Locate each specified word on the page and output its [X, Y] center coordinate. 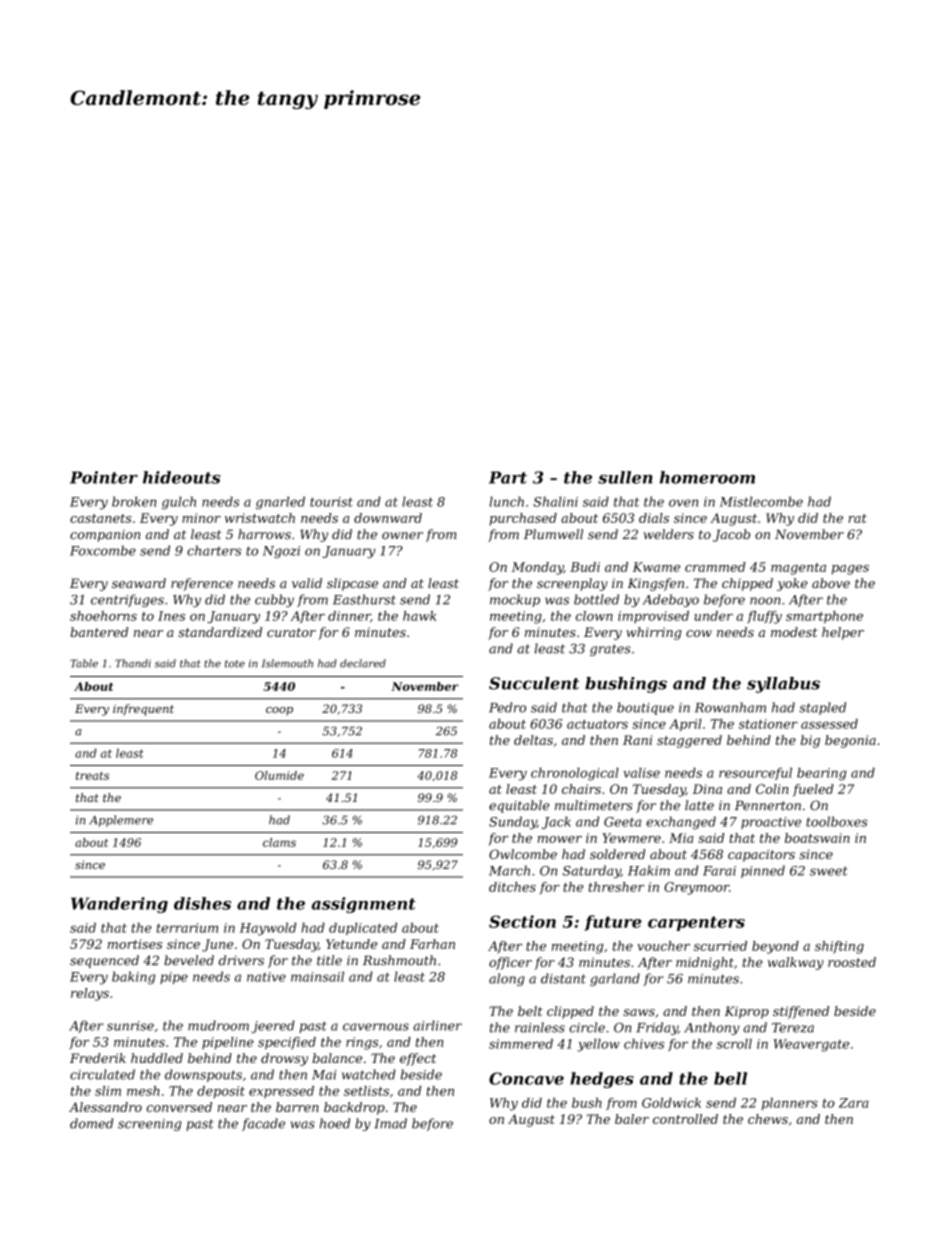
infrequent [143, 710]
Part [508, 477]
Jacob [731, 535]
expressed [281, 1092]
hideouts [182, 477]
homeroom [707, 477]
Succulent [534, 683]
